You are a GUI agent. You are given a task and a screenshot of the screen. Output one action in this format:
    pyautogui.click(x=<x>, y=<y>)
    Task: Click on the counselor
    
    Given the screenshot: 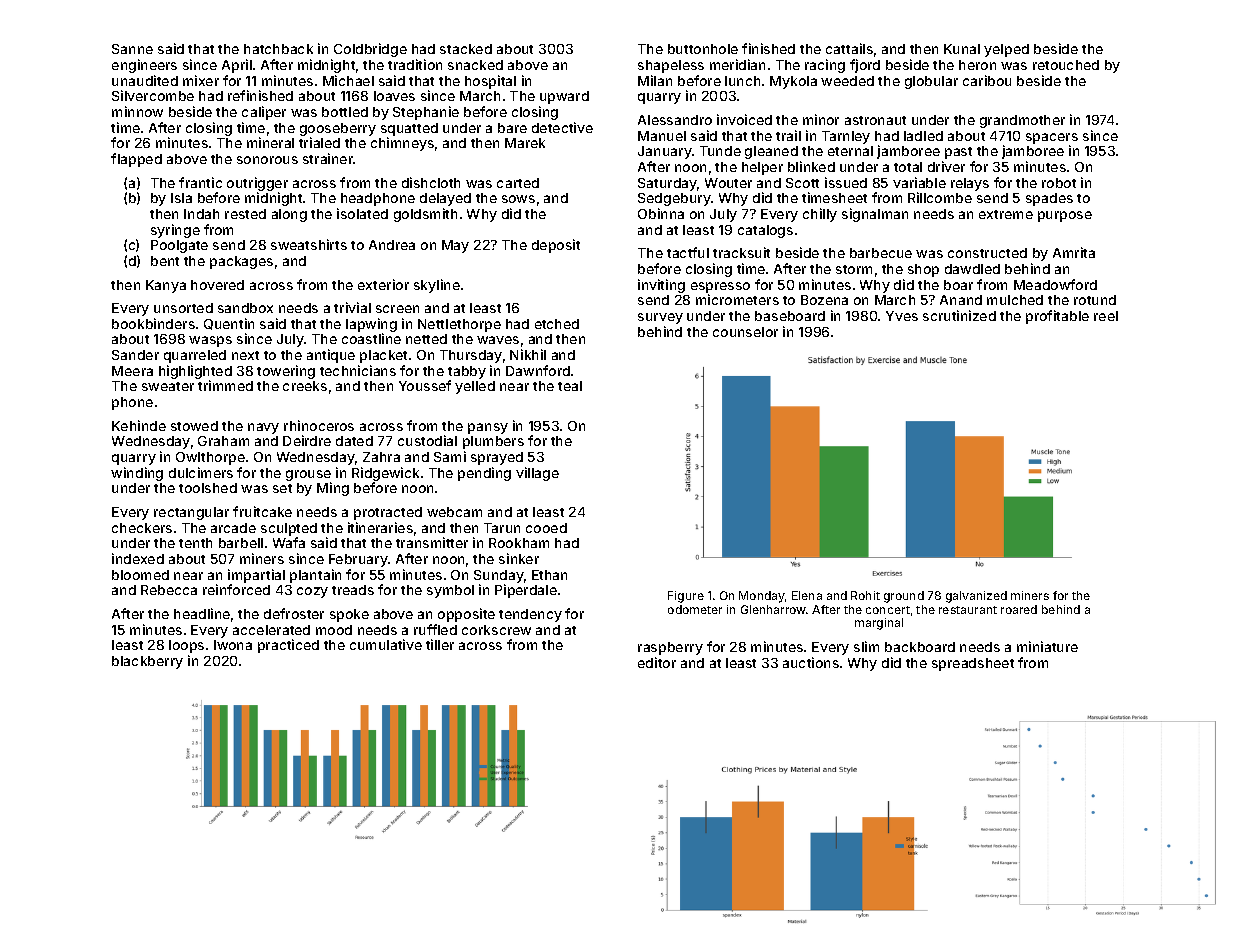 What is the action you would take?
    pyautogui.click(x=745, y=332)
